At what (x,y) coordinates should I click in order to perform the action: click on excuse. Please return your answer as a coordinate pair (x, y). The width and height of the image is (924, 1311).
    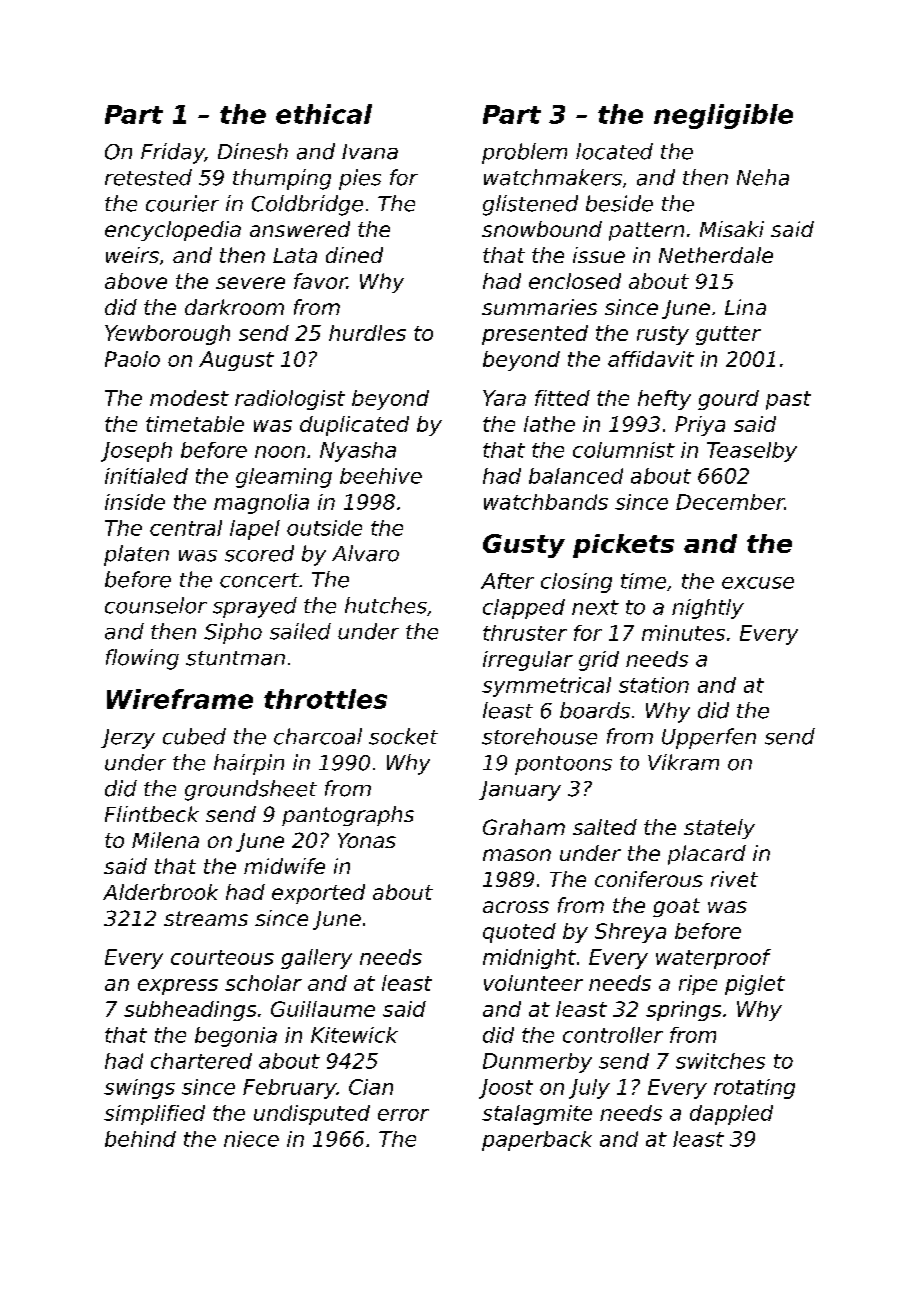
    Looking at the image, I should click on (758, 583).
